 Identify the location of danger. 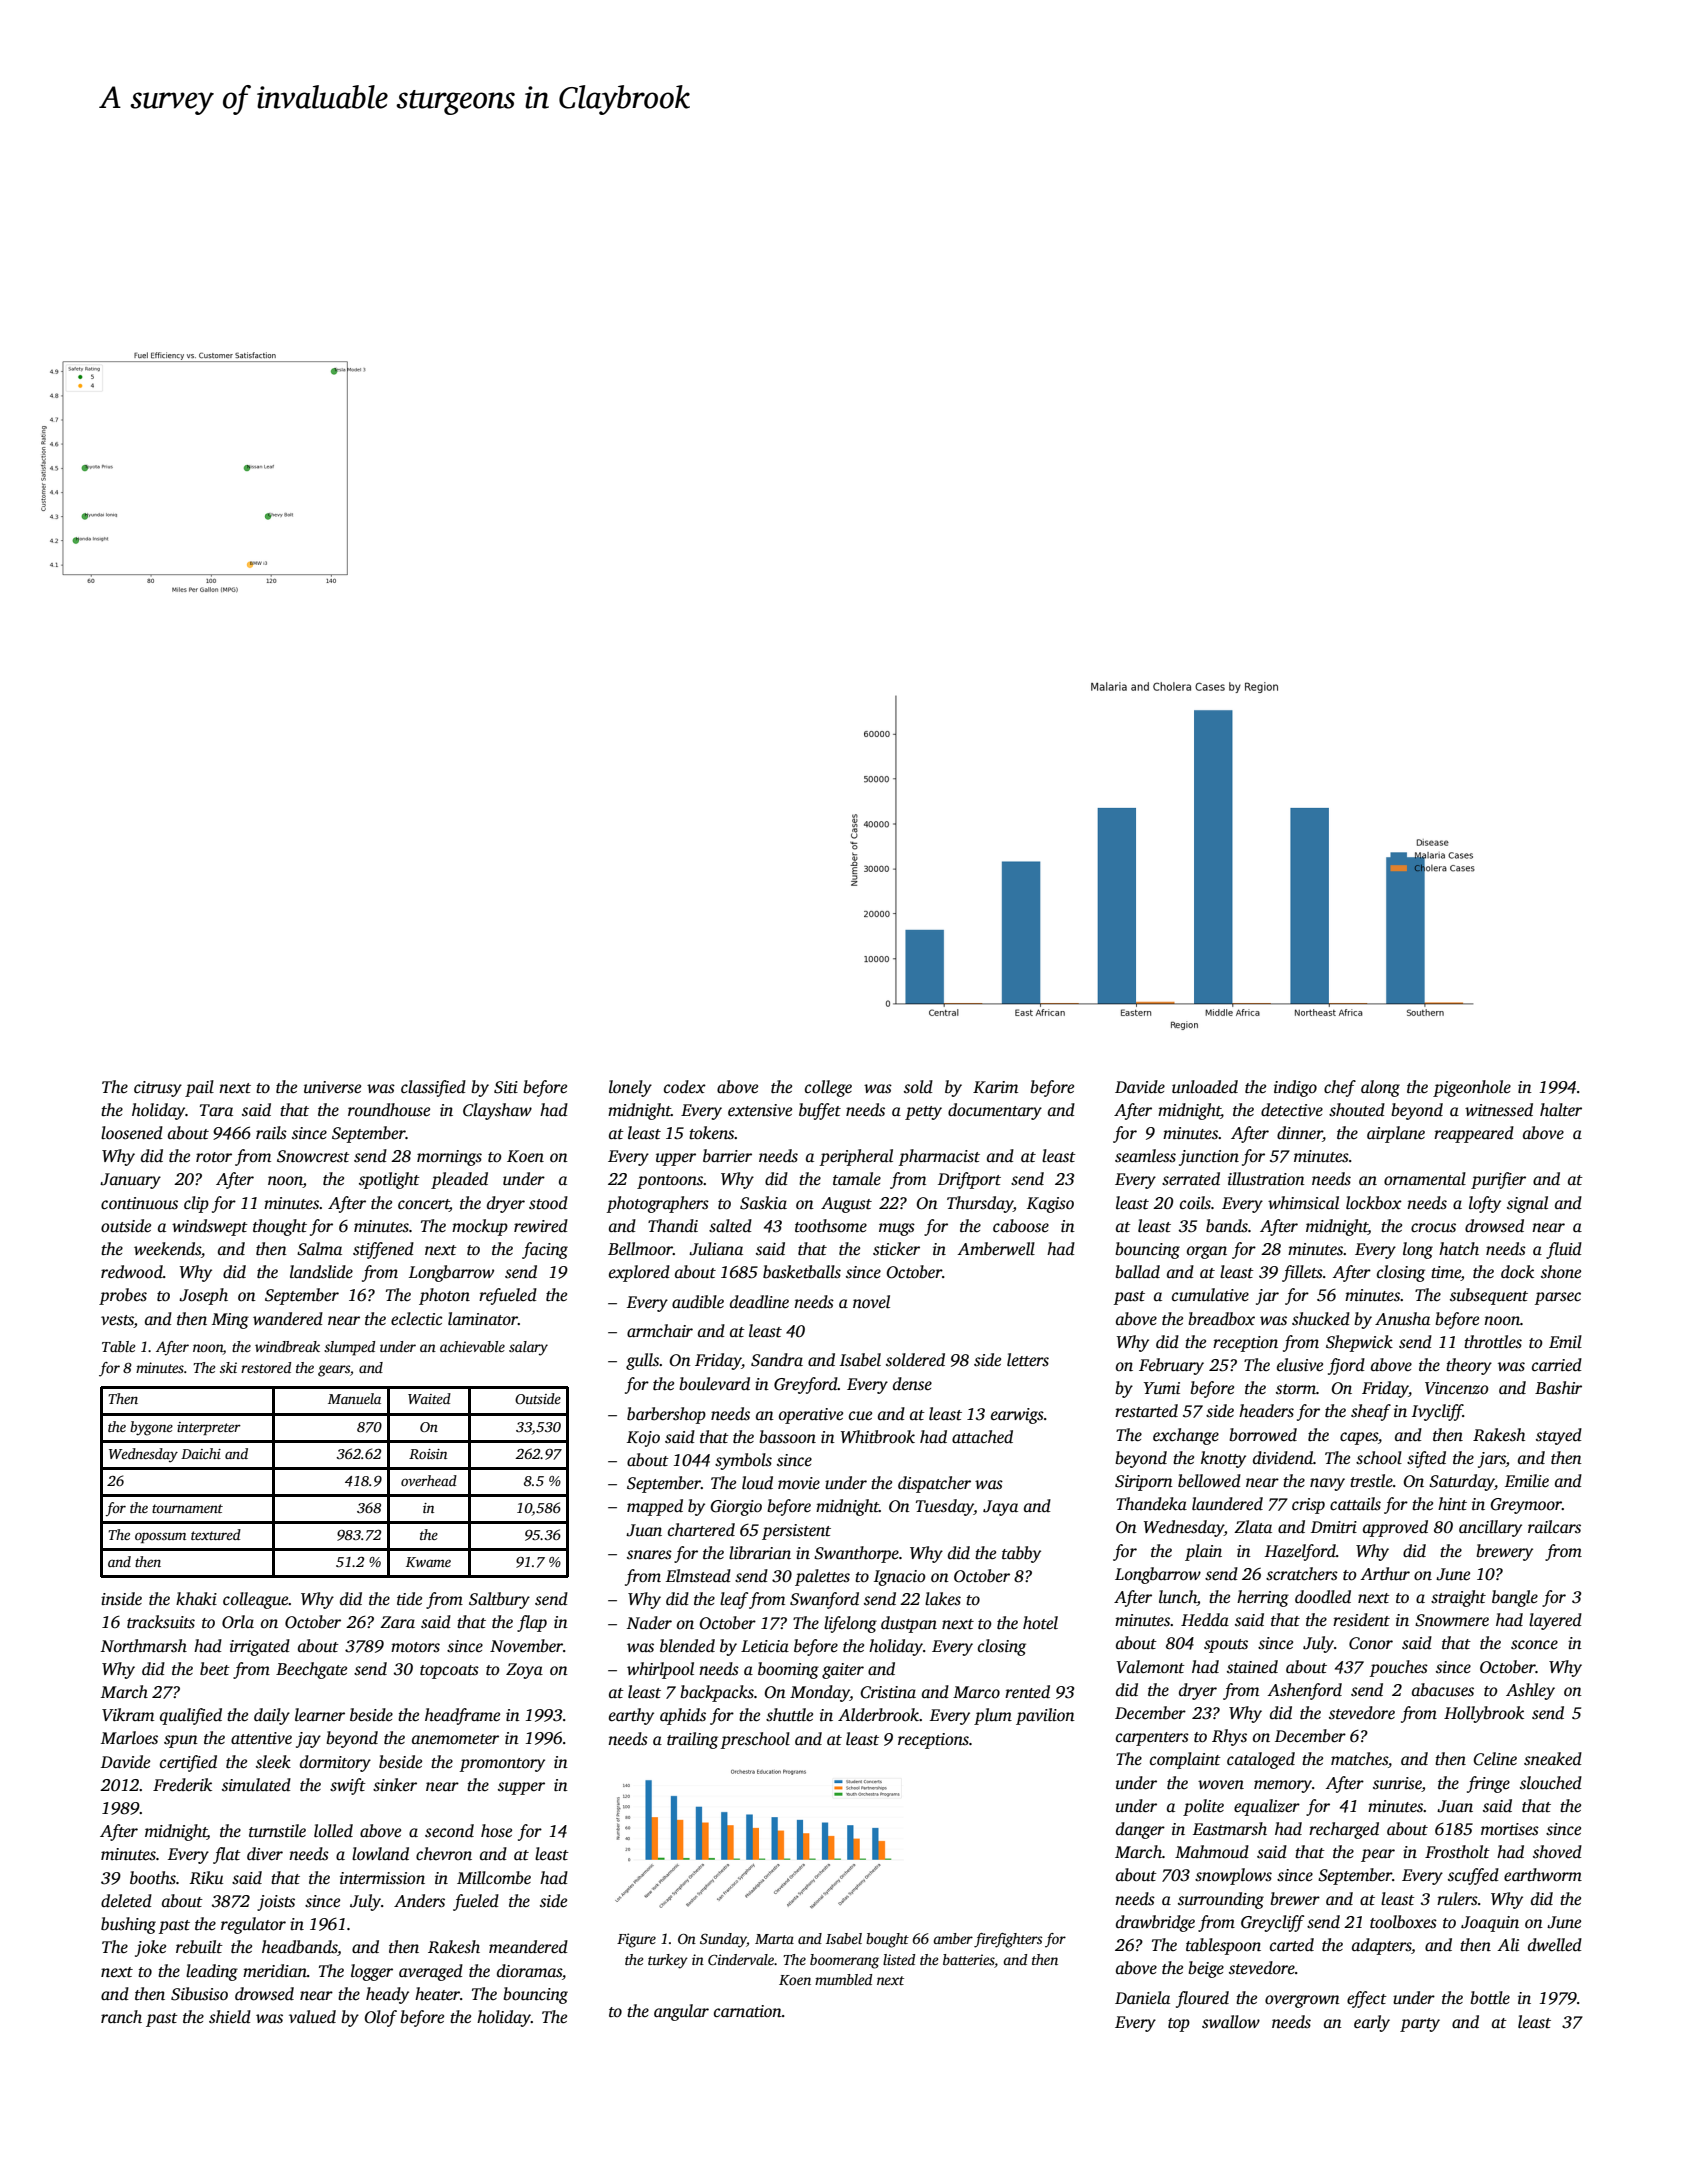
(1140, 1830).
